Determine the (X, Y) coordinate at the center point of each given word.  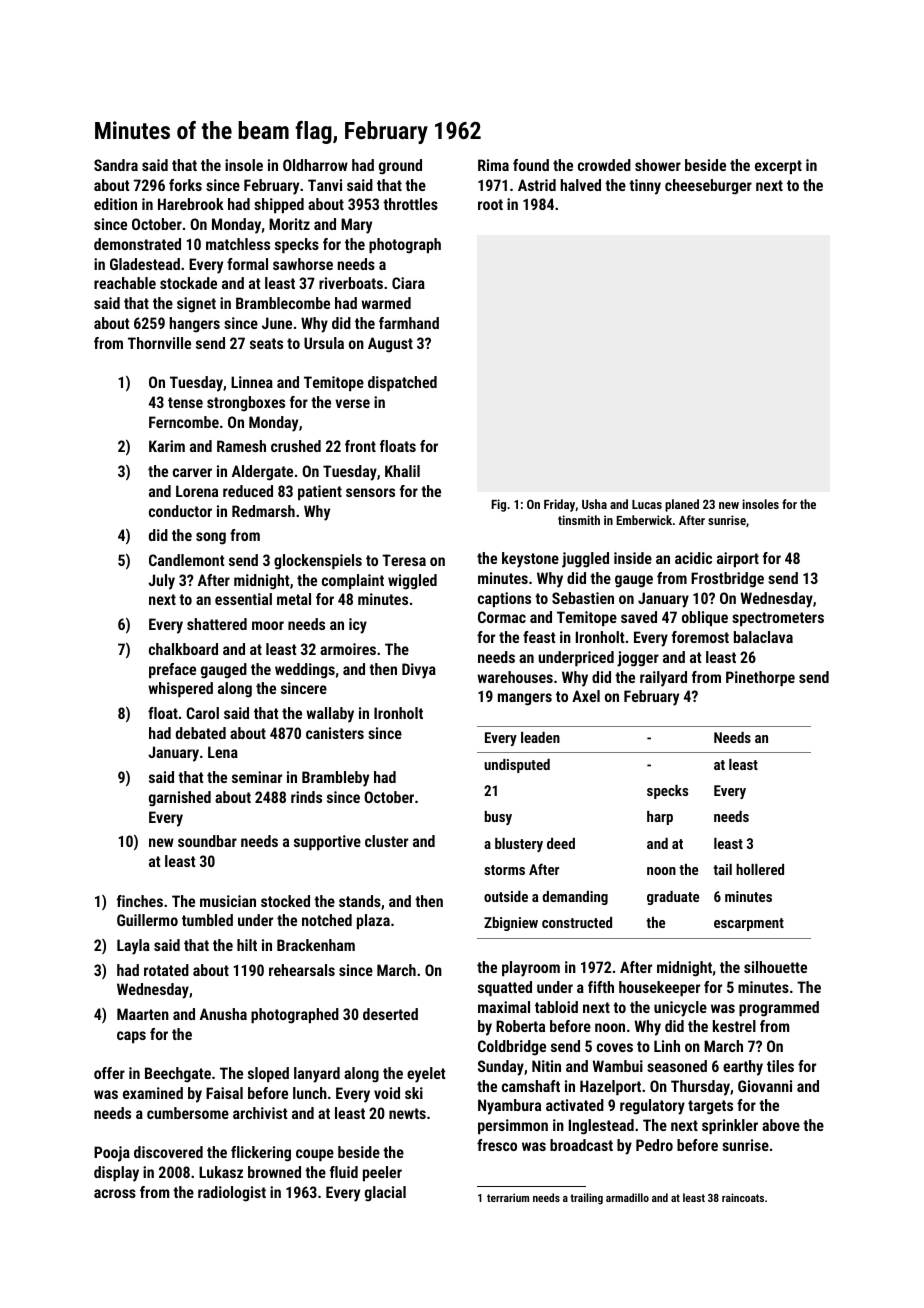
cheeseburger (708, 187)
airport (738, 559)
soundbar (207, 841)
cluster (386, 841)
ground (400, 167)
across (115, 1193)
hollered (760, 869)
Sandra (116, 165)
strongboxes (246, 404)
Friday (559, 505)
